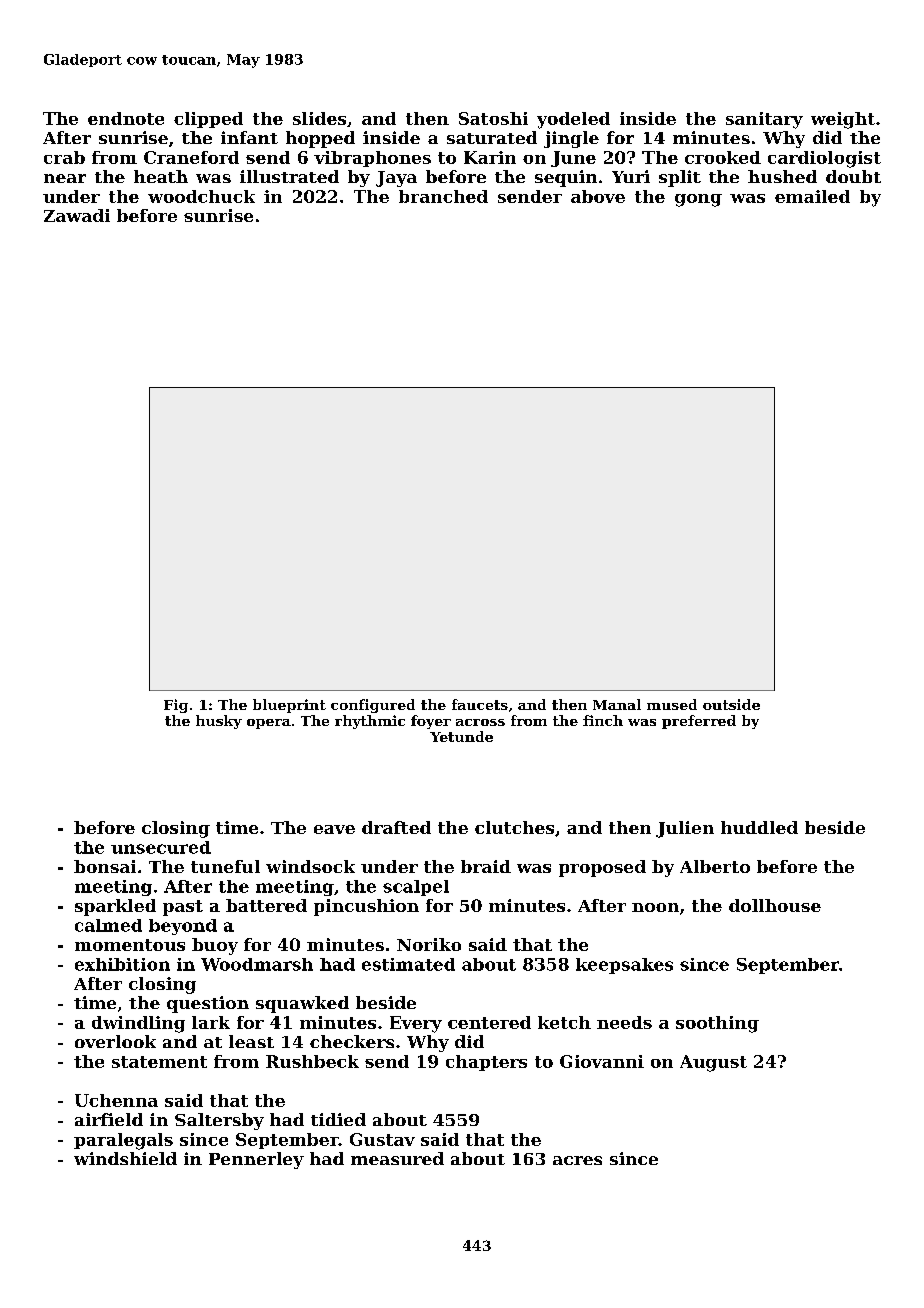 This screenshot has height=1308, width=924. Describe the element at coordinates (319, 118) in the screenshot. I see `slides` at that location.
